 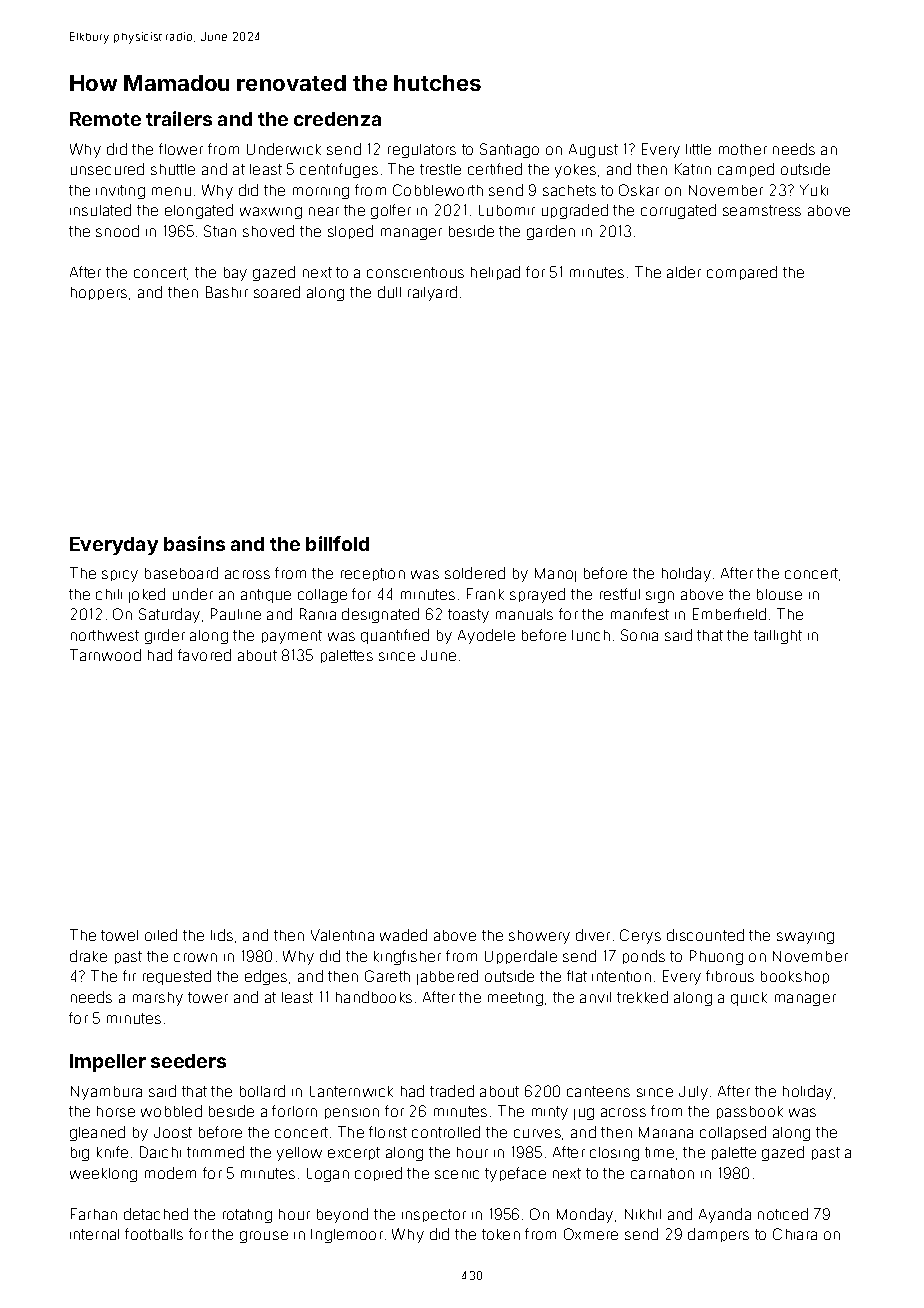 I want to click on Cerys, so click(x=640, y=936).
